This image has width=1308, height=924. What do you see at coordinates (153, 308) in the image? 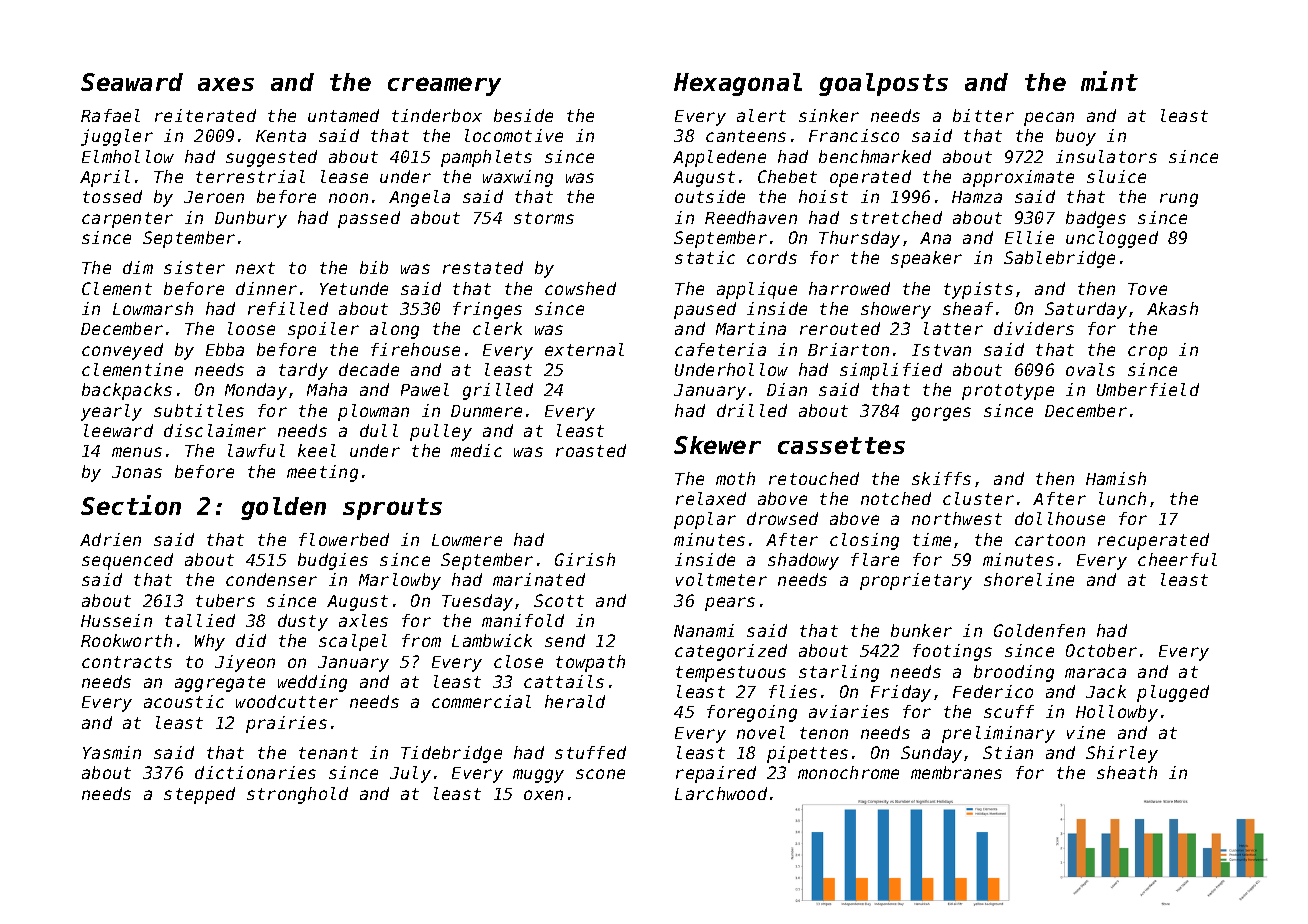
I see `Lowmarsh` at bounding box center [153, 308].
